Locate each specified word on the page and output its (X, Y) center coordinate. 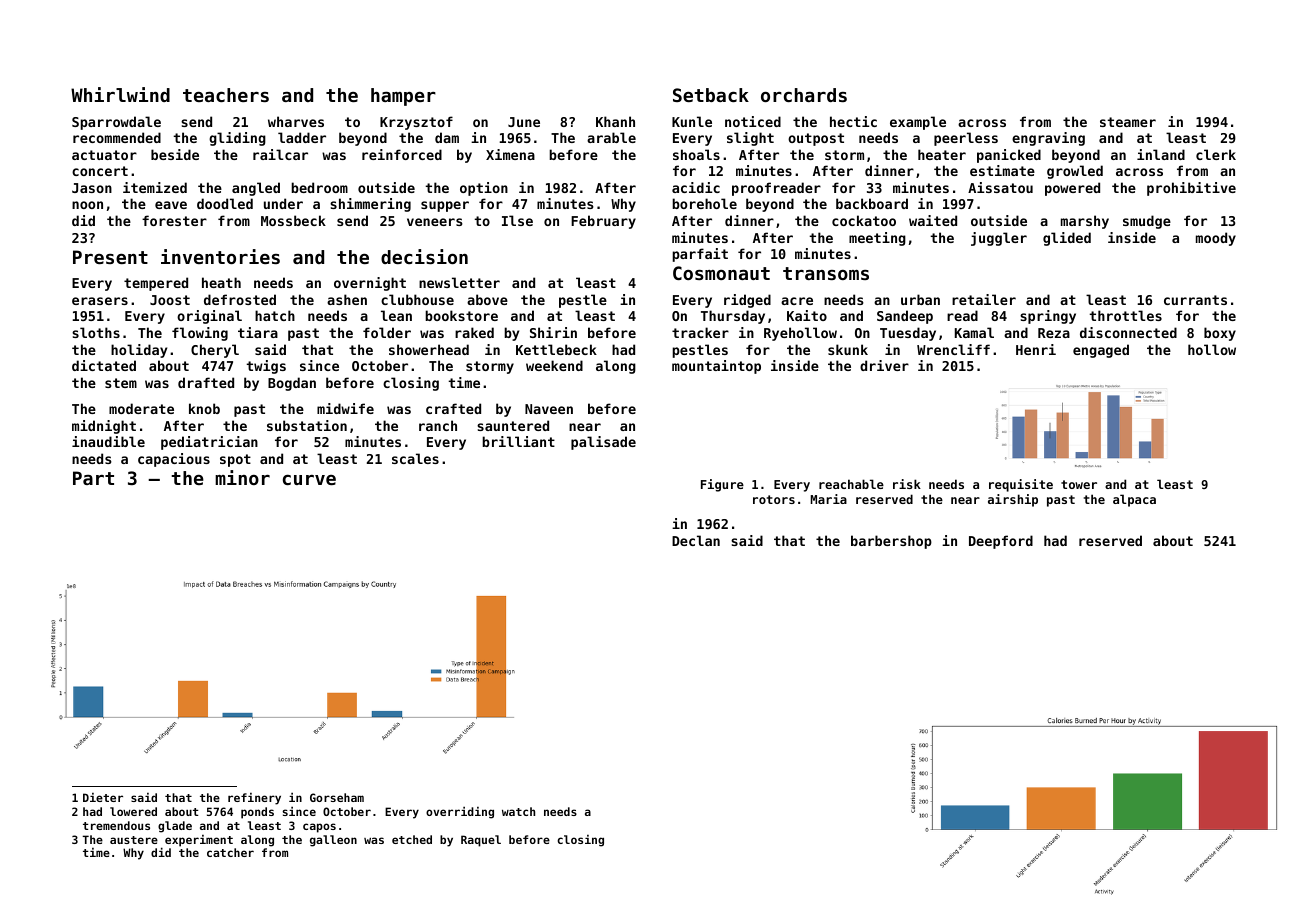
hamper (403, 97)
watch (518, 811)
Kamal (974, 332)
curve (309, 479)
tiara (258, 332)
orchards (804, 95)
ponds (257, 813)
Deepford (1001, 542)
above (487, 299)
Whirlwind (120, 94)
